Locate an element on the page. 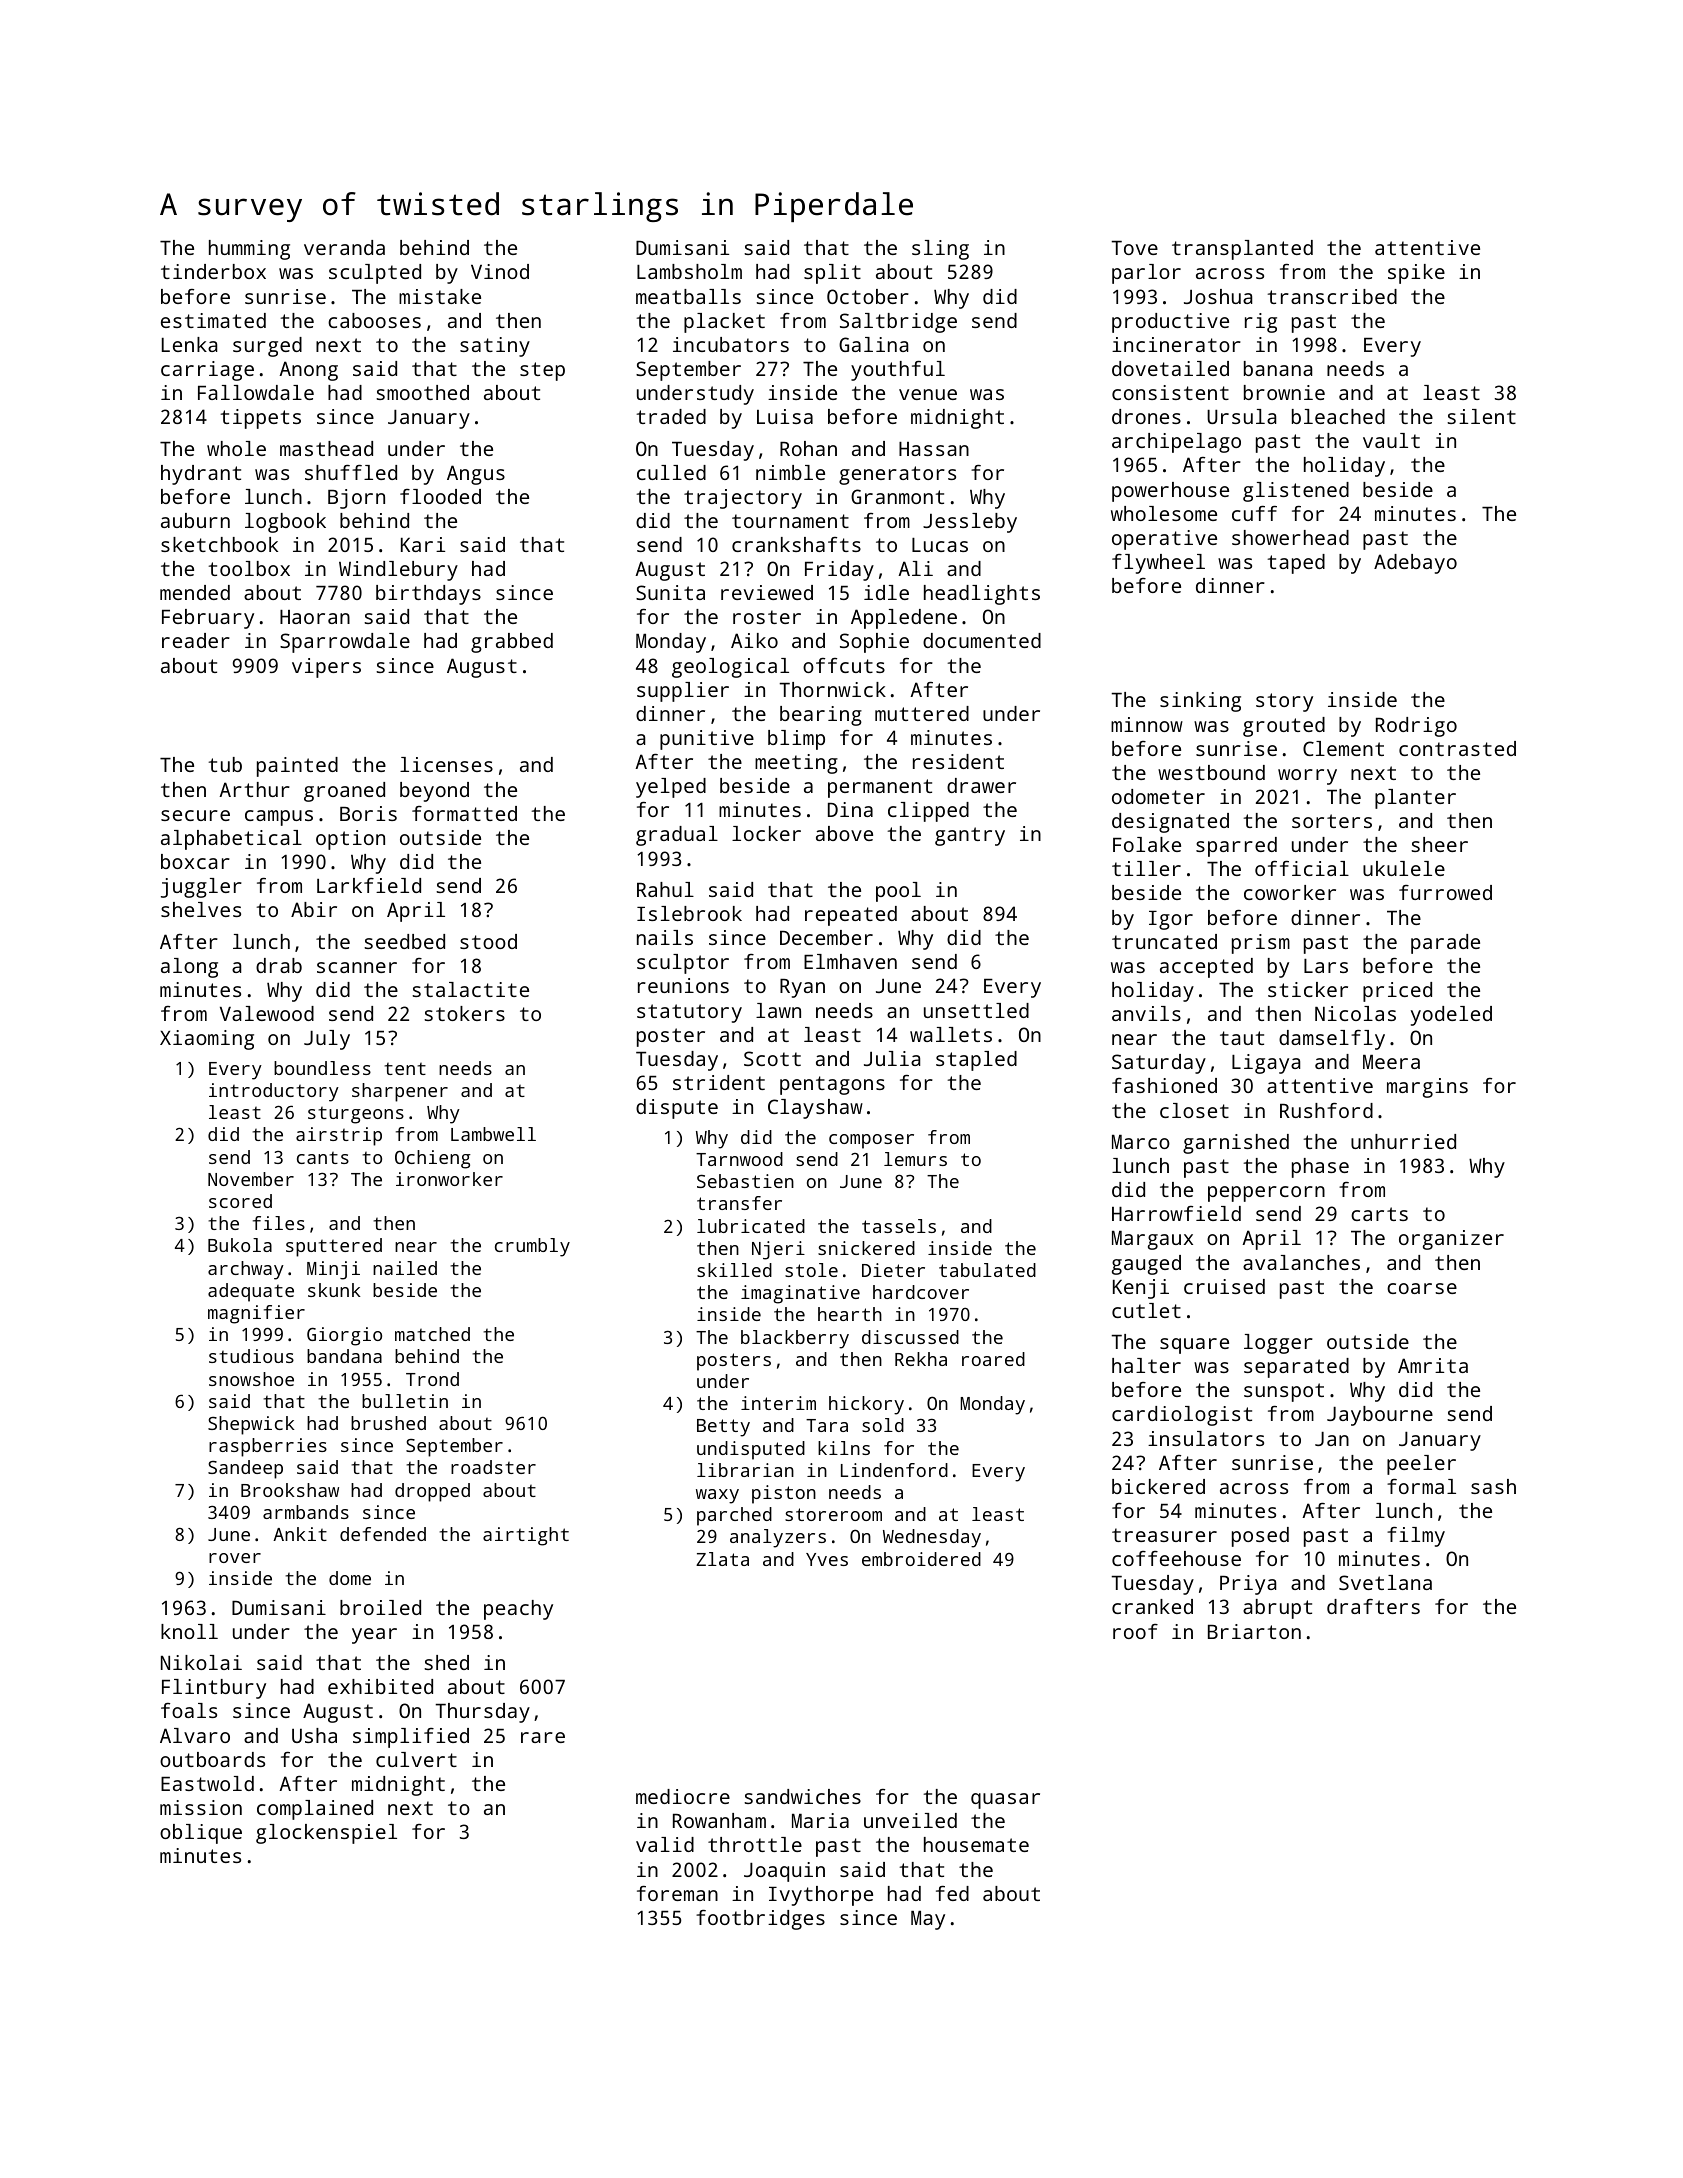  westbound is located at coordinates (1211, 772).
